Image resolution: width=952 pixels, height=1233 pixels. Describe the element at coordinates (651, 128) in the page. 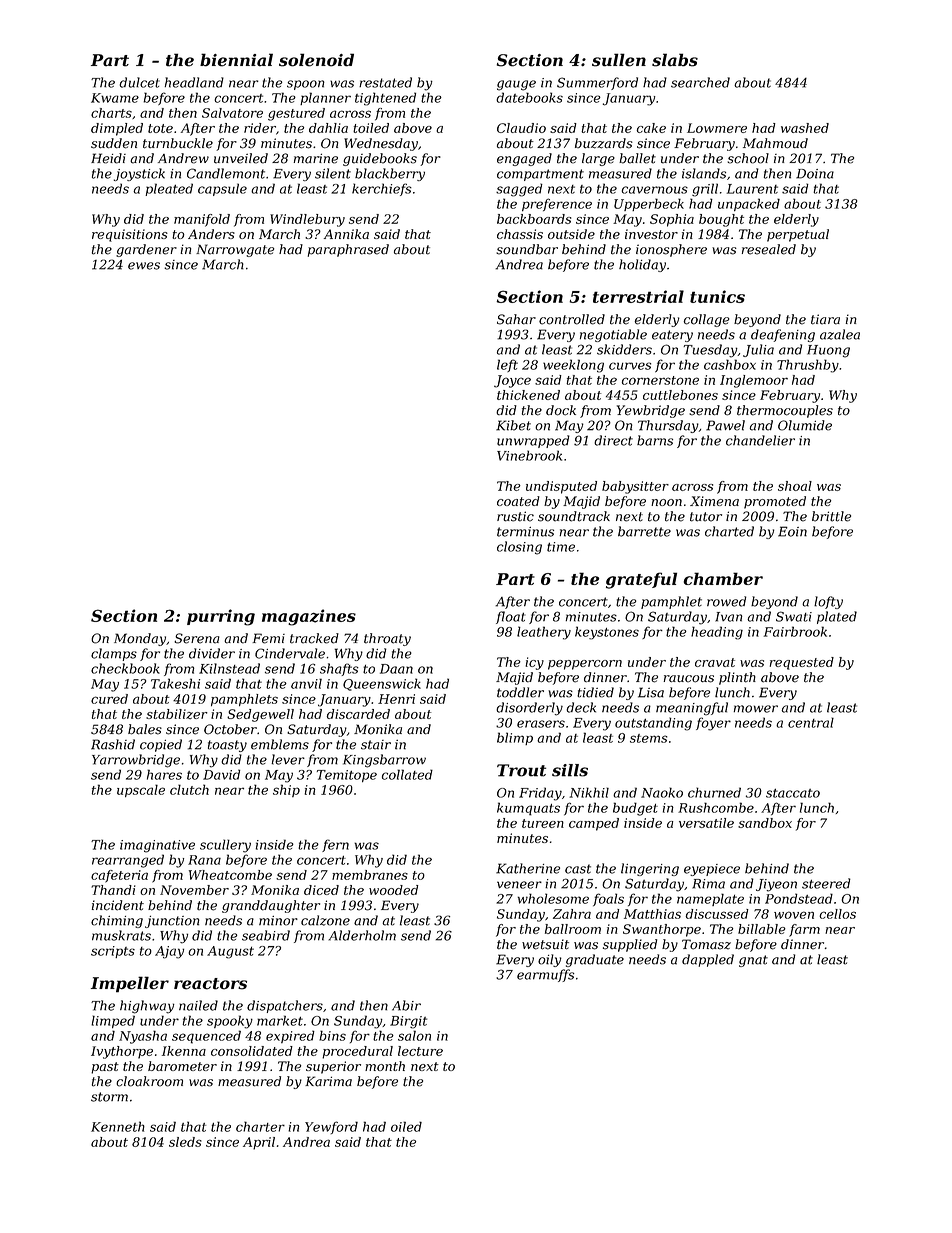

I see `cake` at that location.
